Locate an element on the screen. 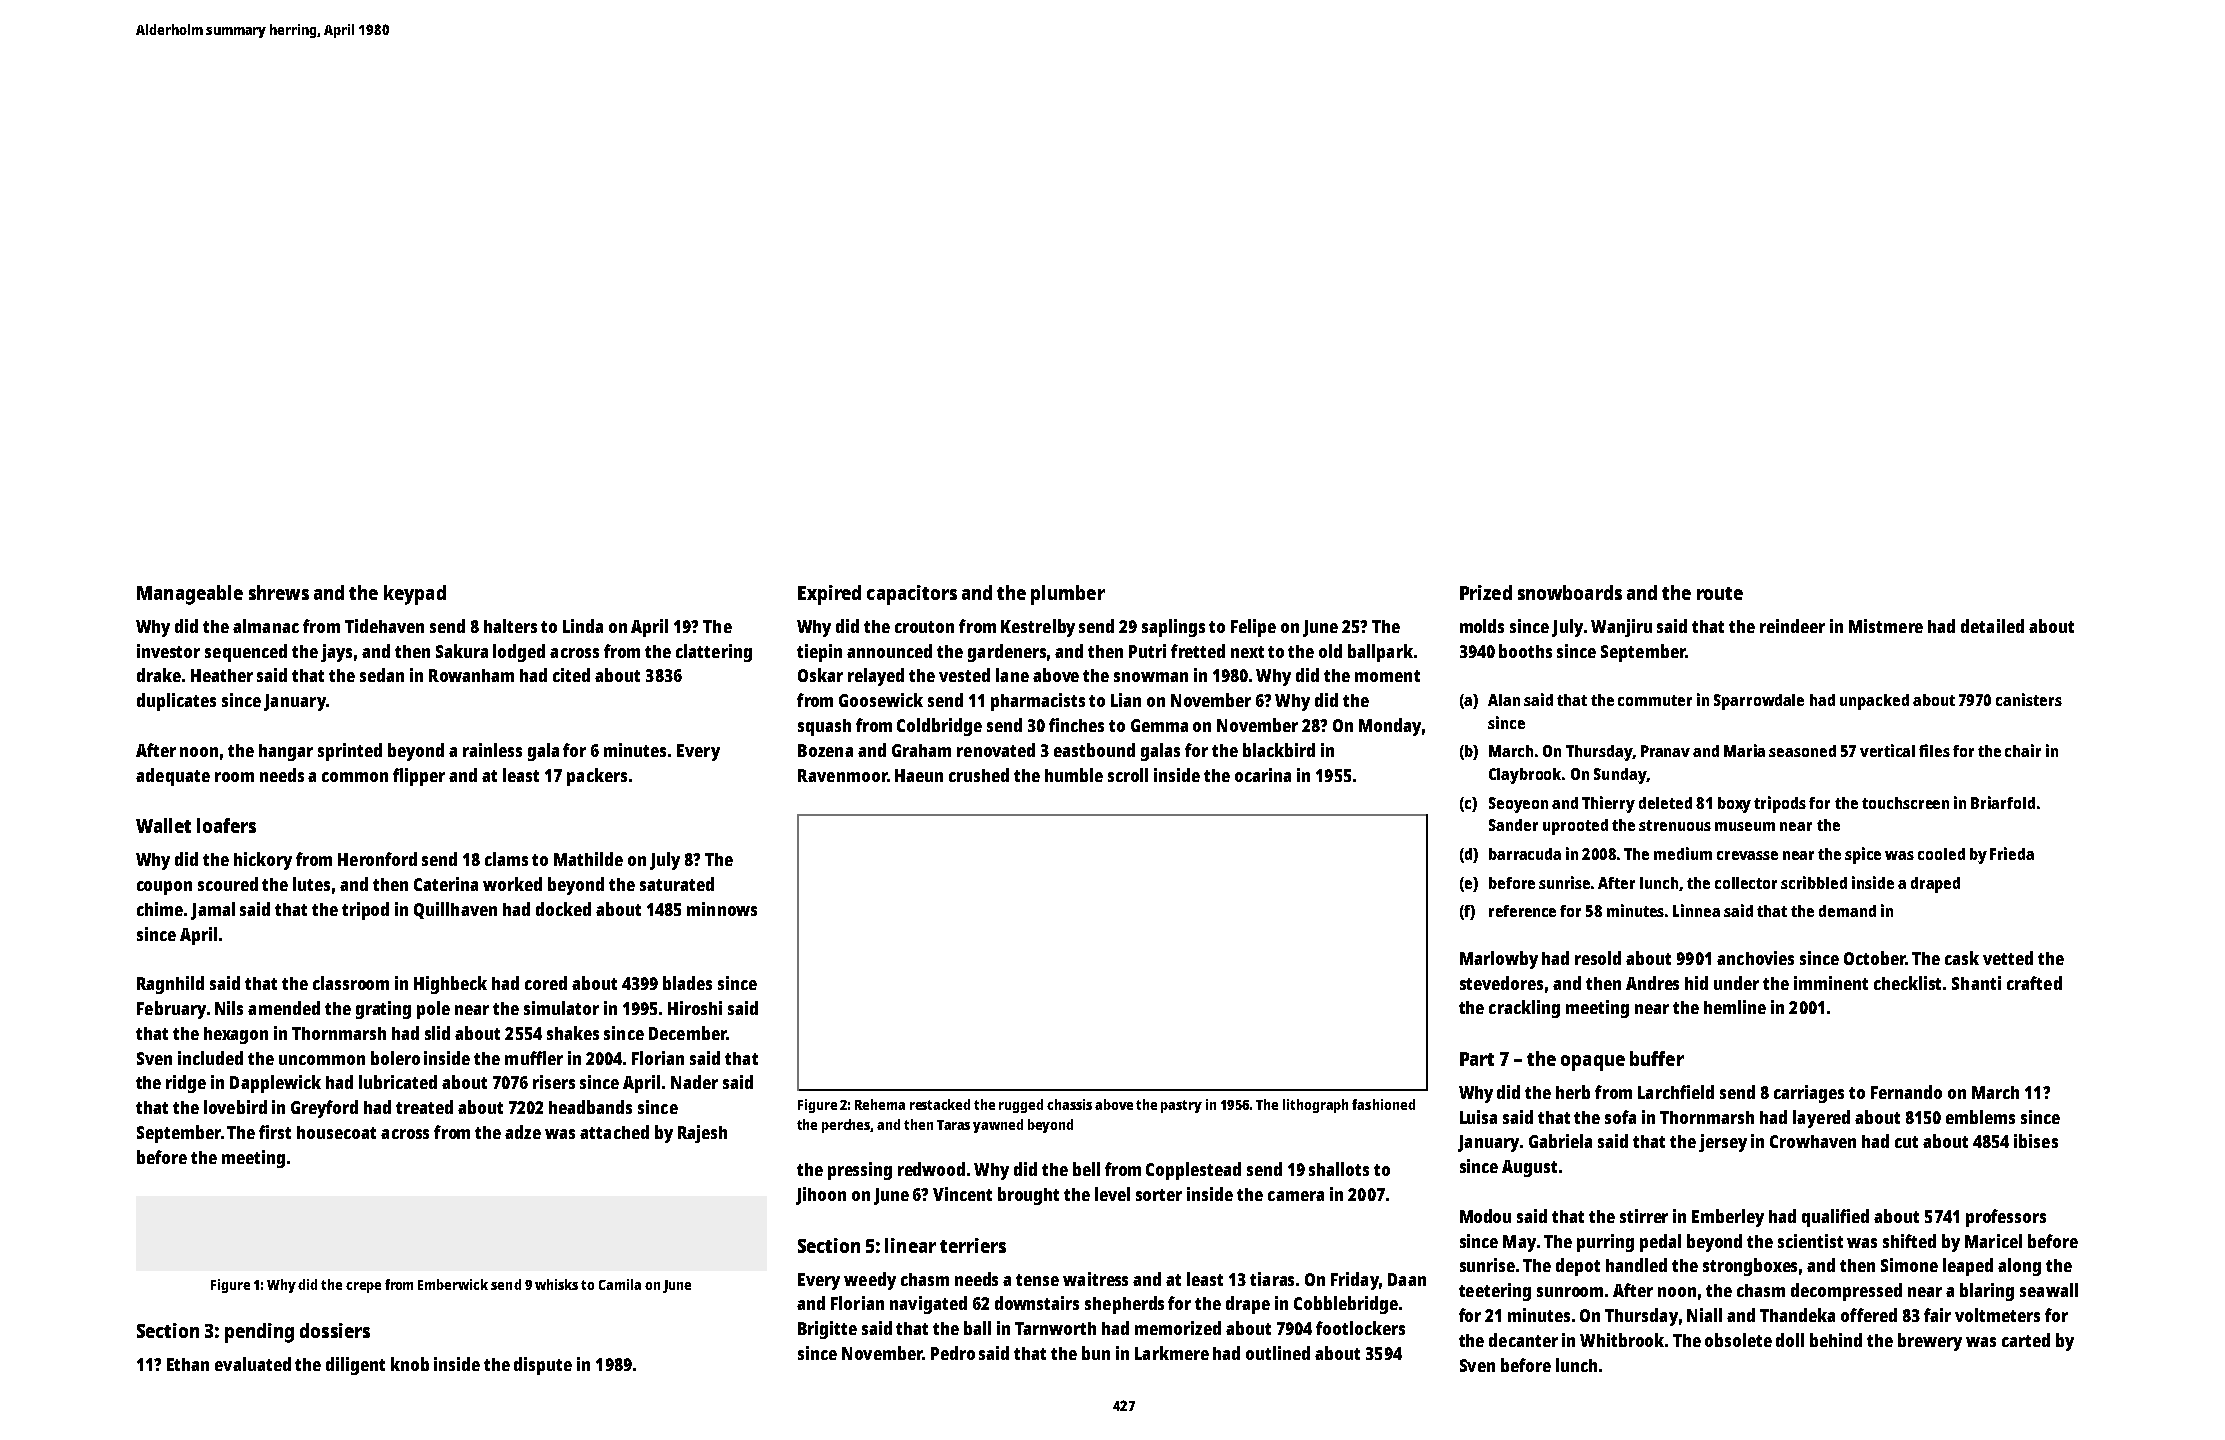 The image size is (2225, 1440). Jamal is located at coordinates (213, 911).
